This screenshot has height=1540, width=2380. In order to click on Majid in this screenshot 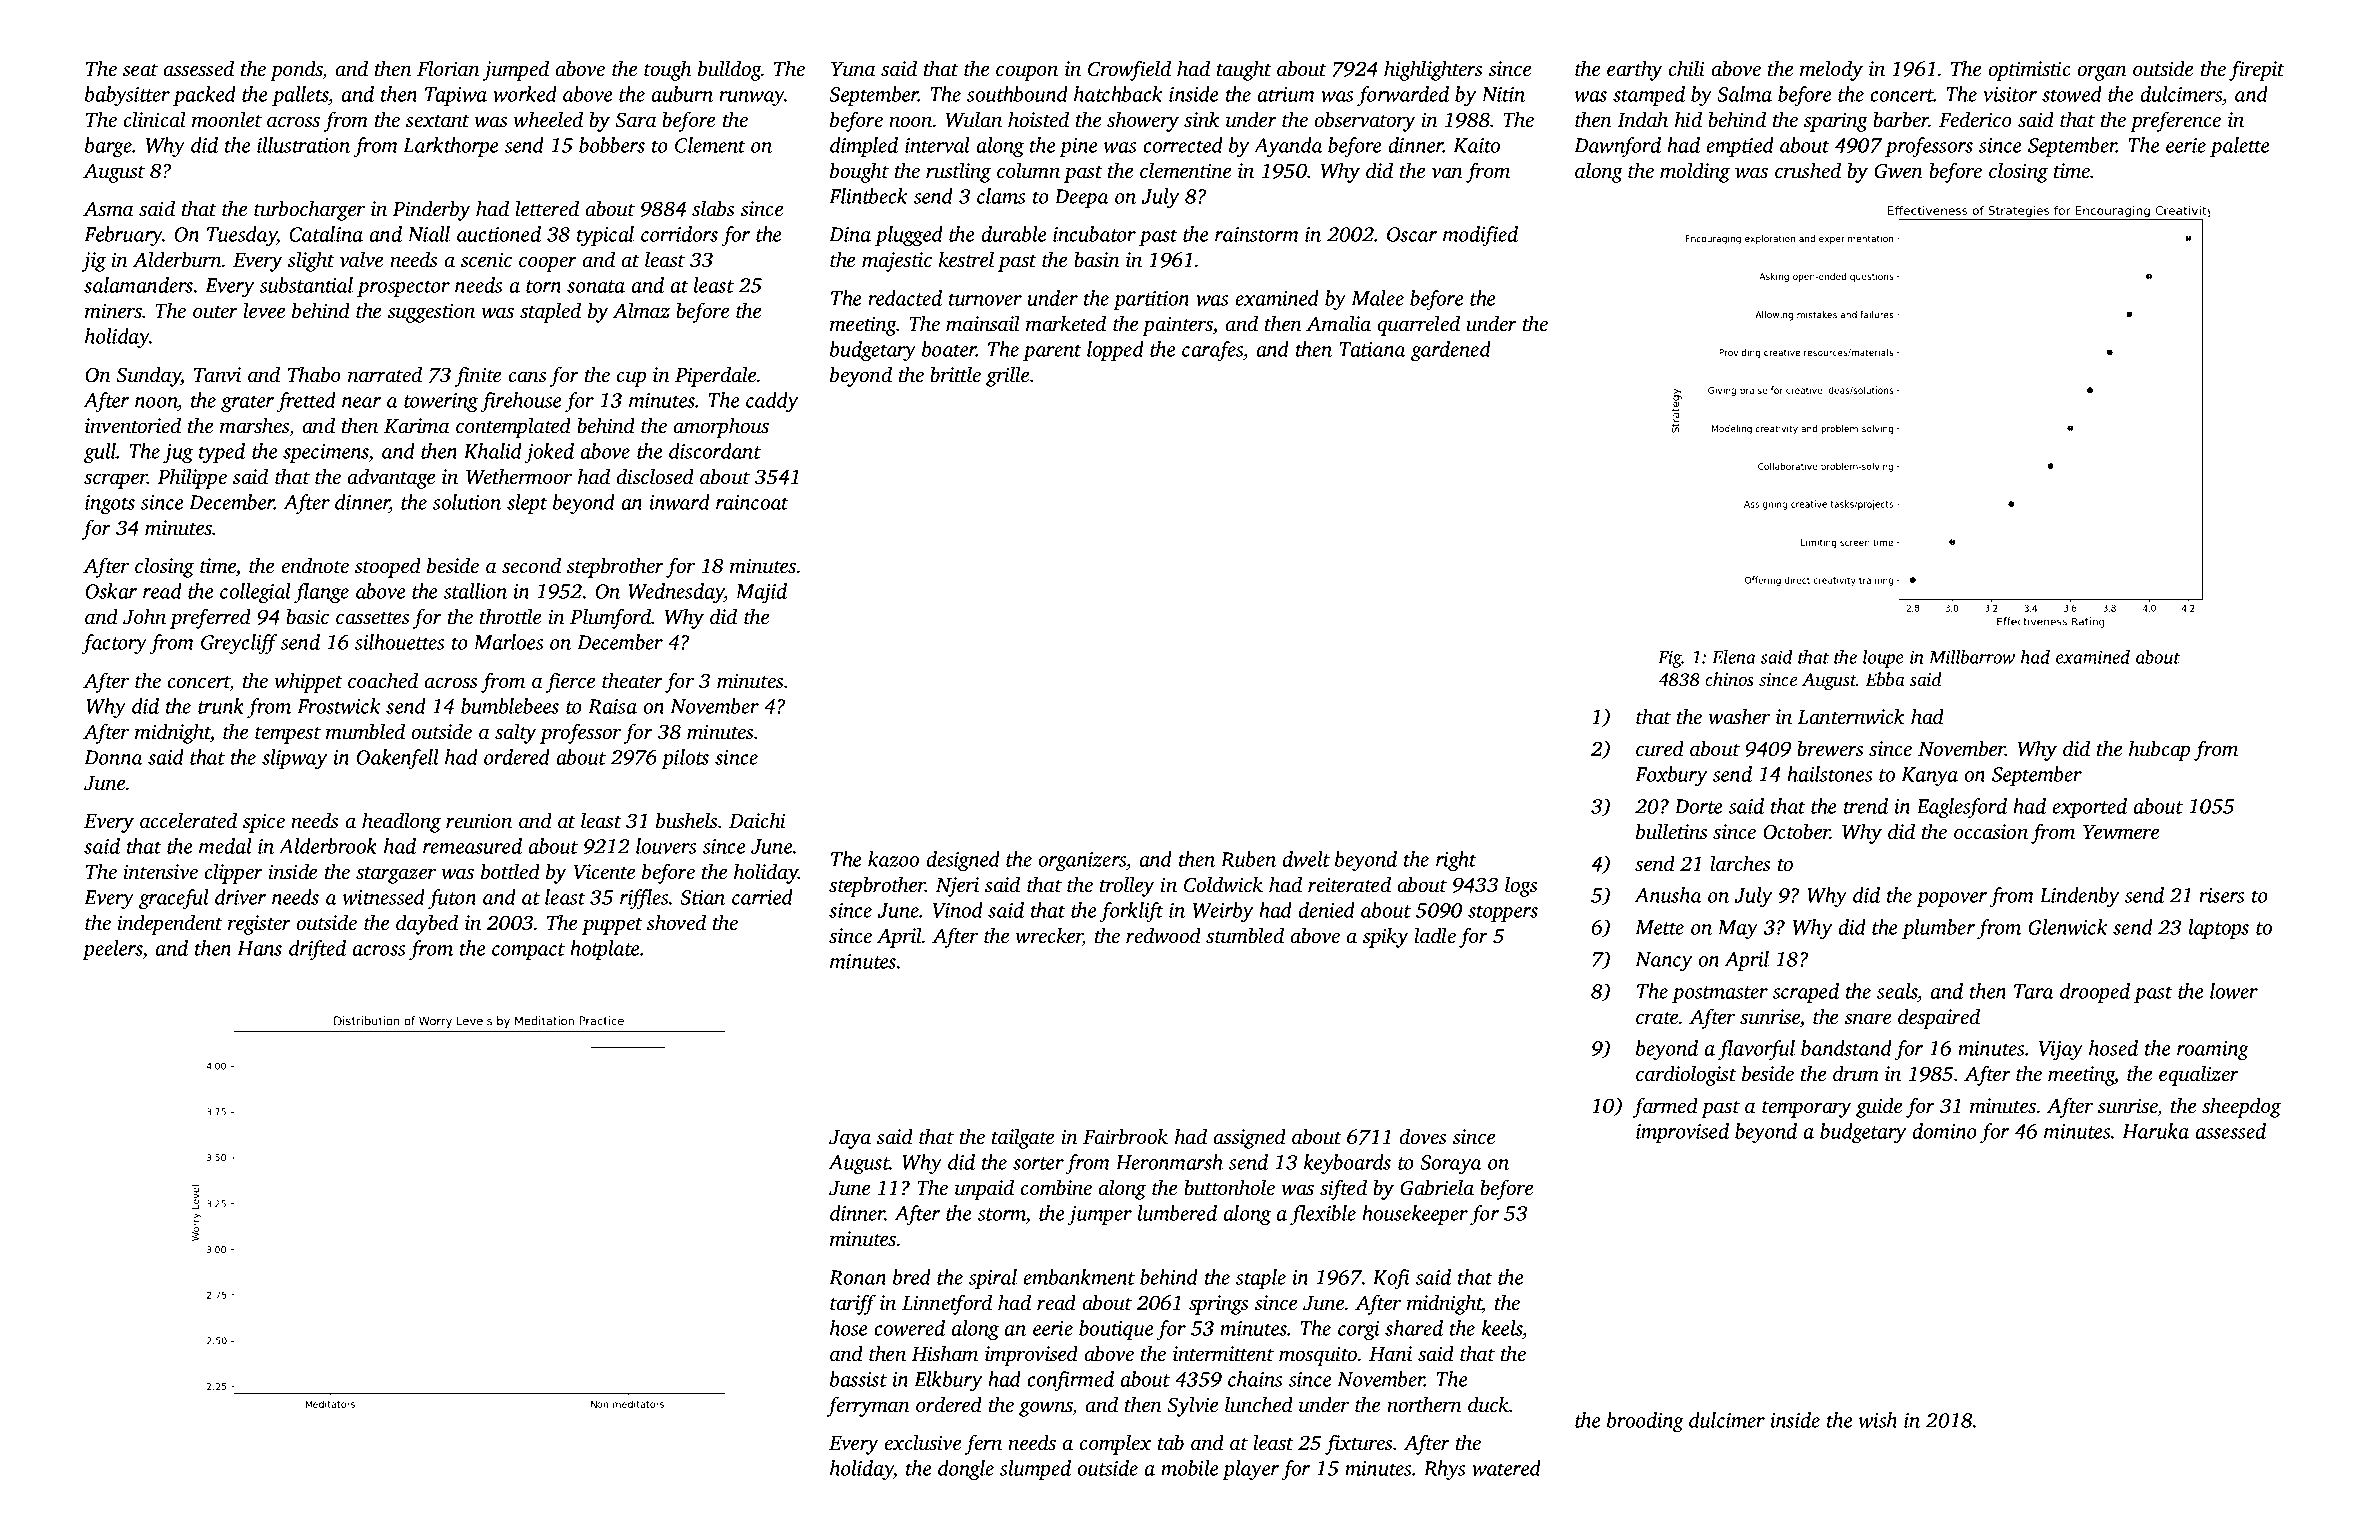, I will do `click(761, 593)`.
